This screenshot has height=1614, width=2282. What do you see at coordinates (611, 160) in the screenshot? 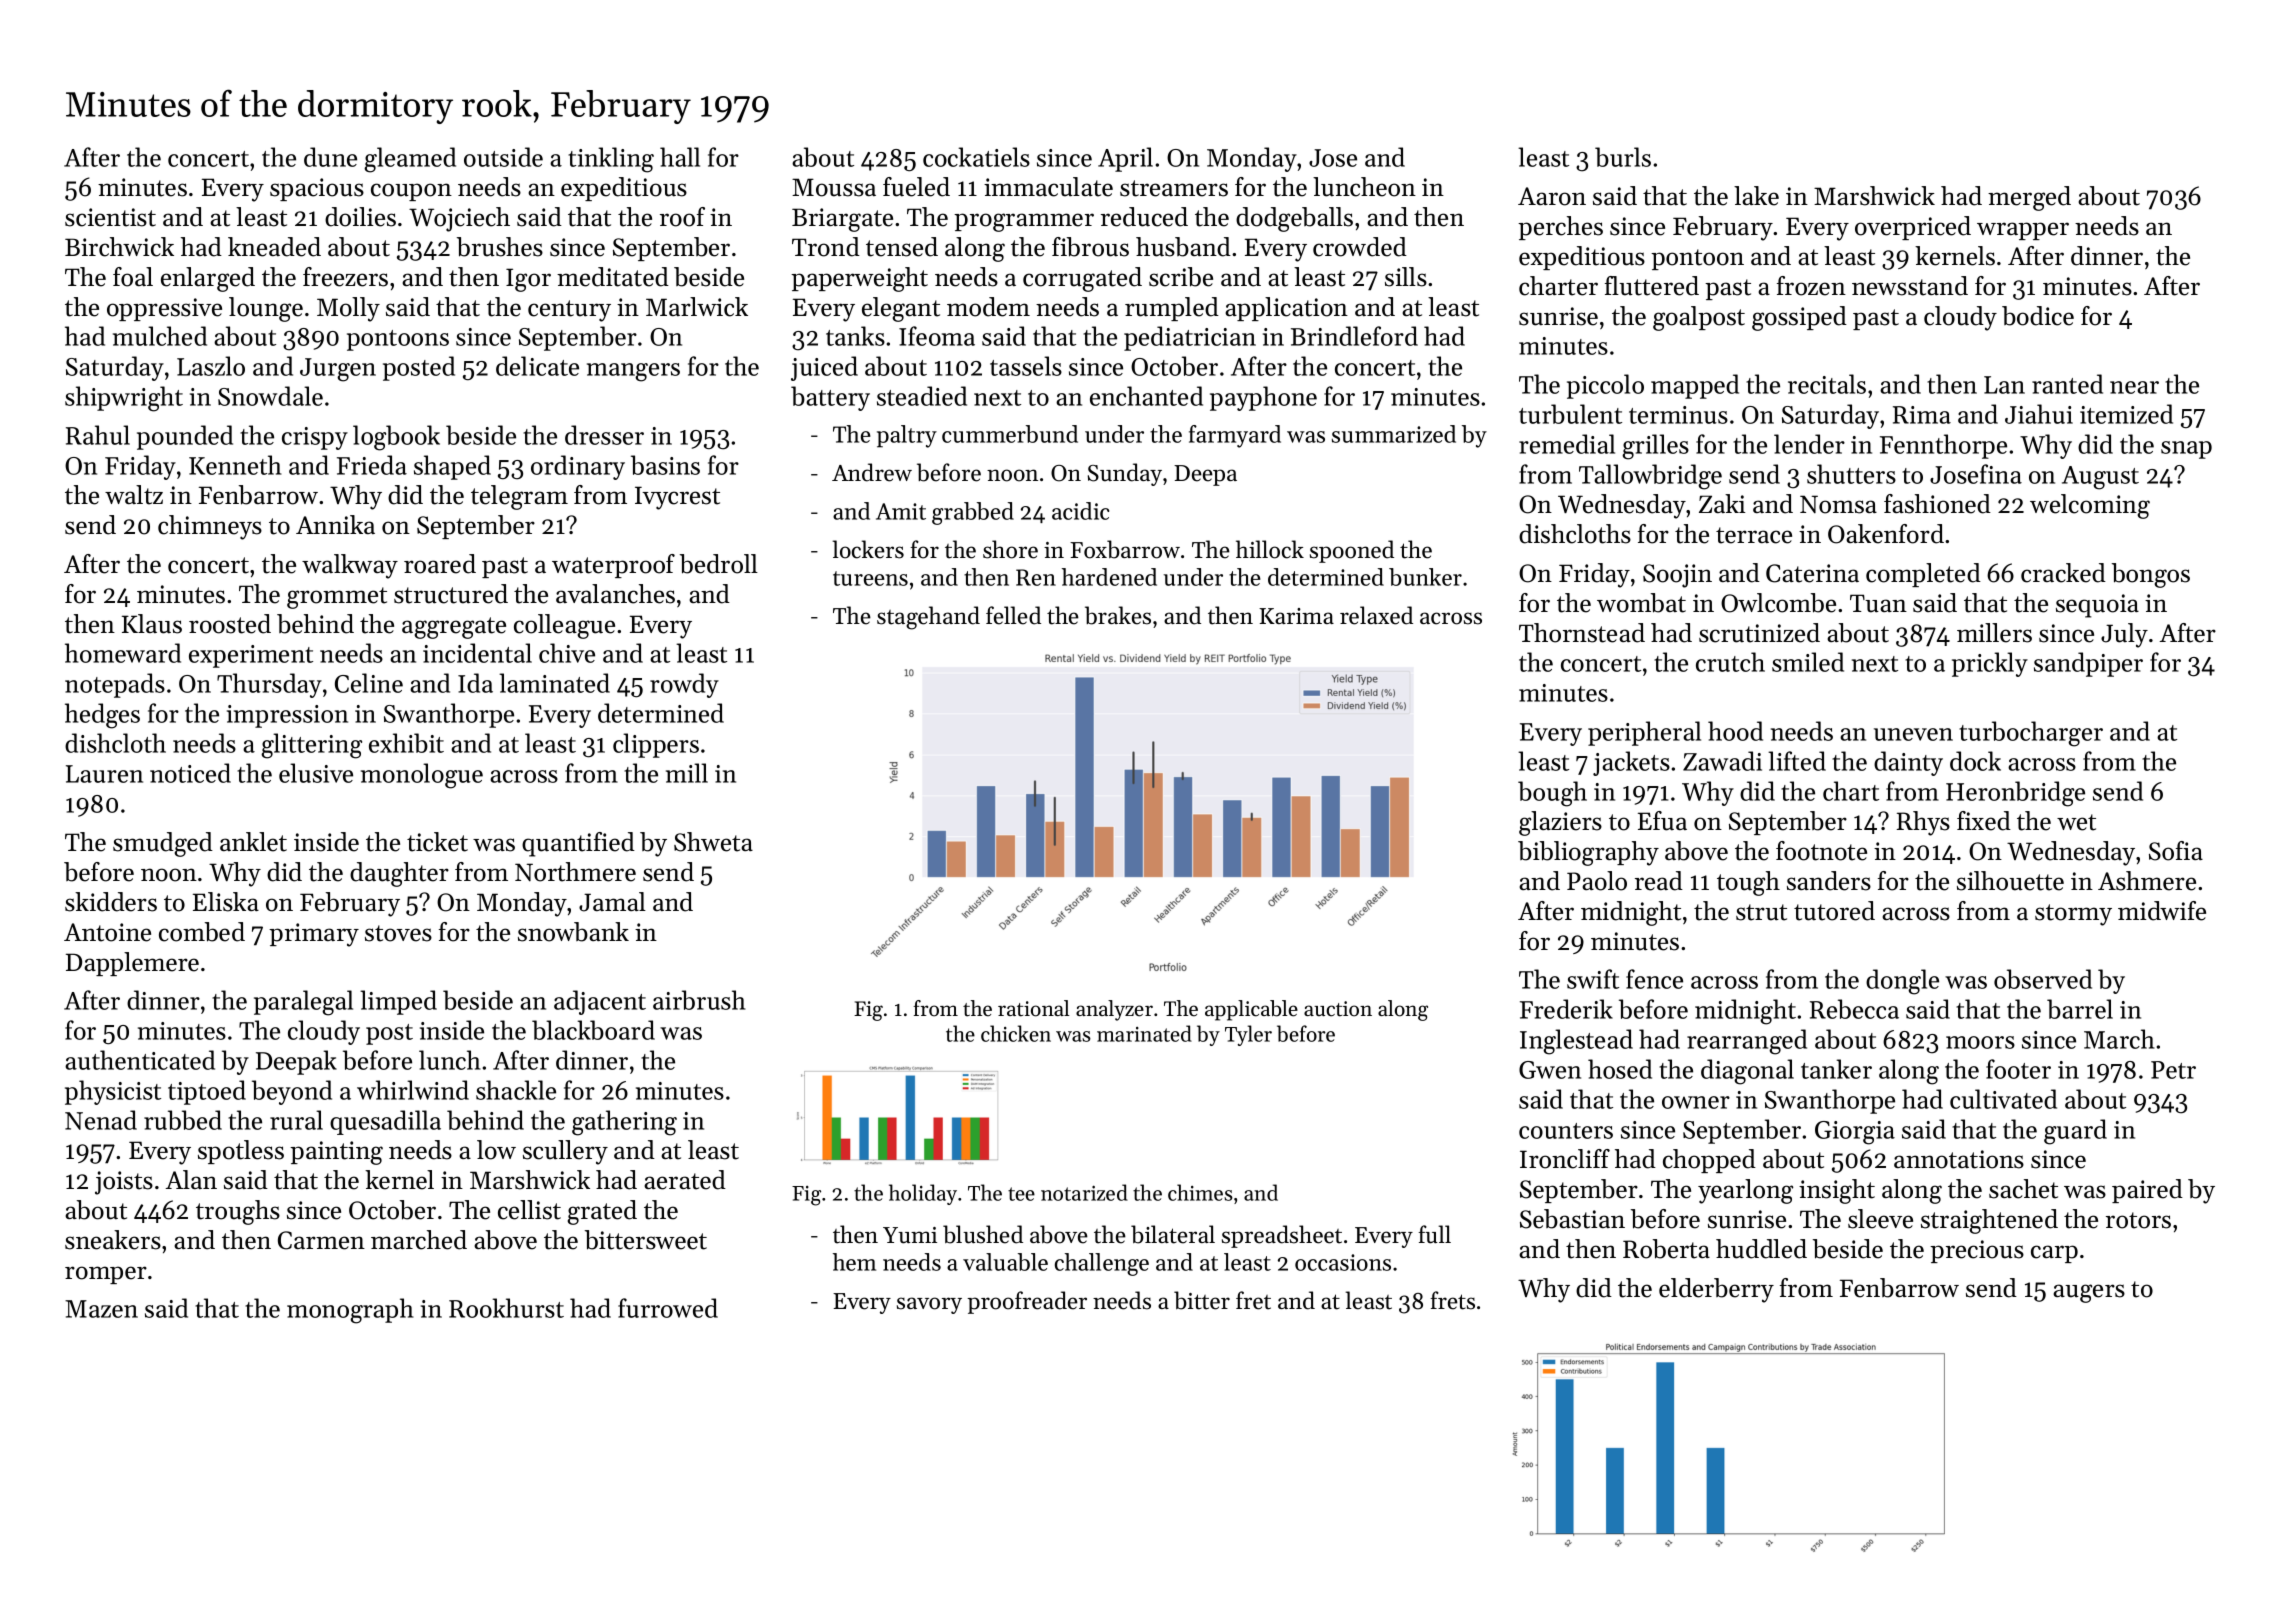
I see `tinkling` at bounding box center [611, 160].
